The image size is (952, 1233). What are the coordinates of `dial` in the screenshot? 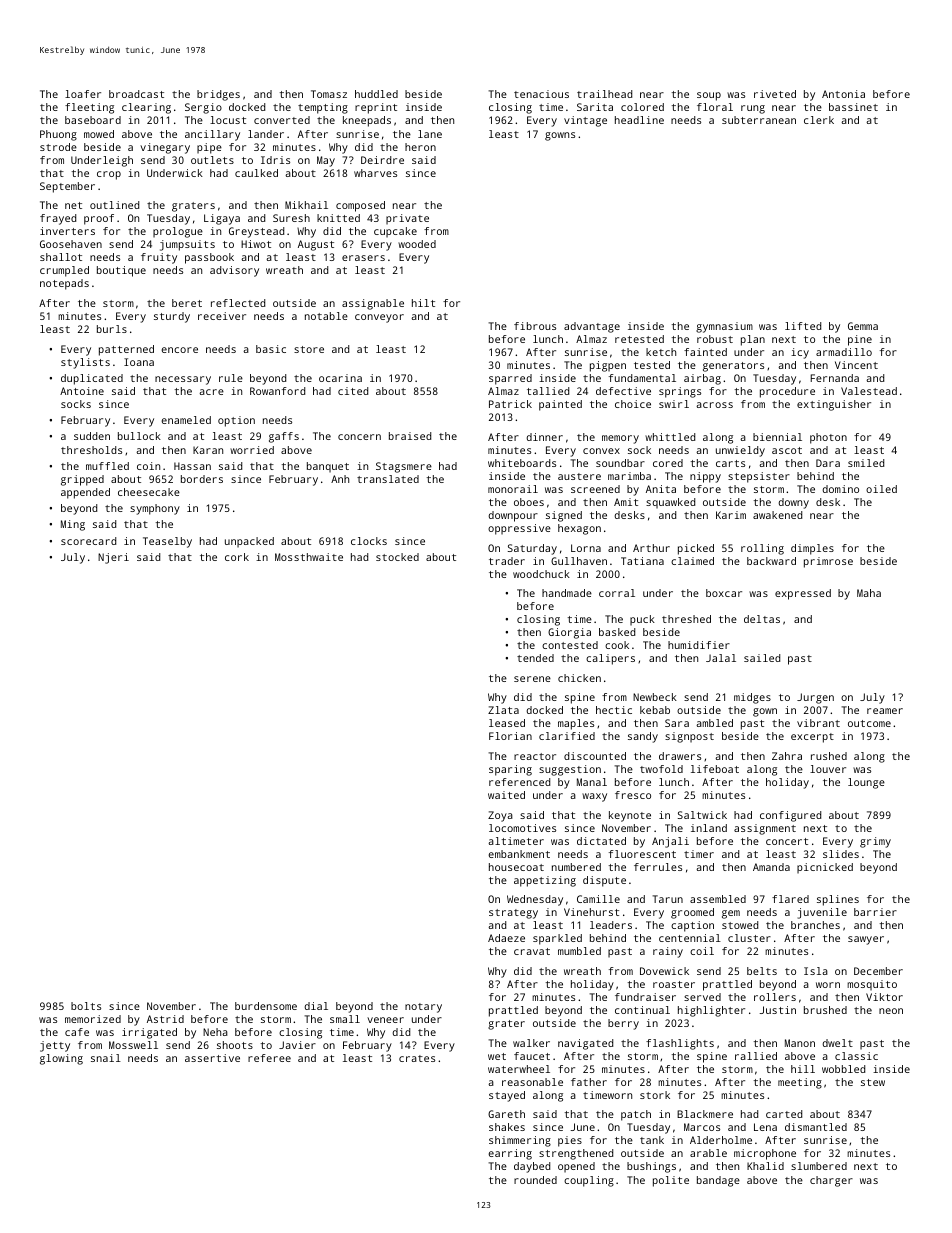 It's located at (316, 1006).
